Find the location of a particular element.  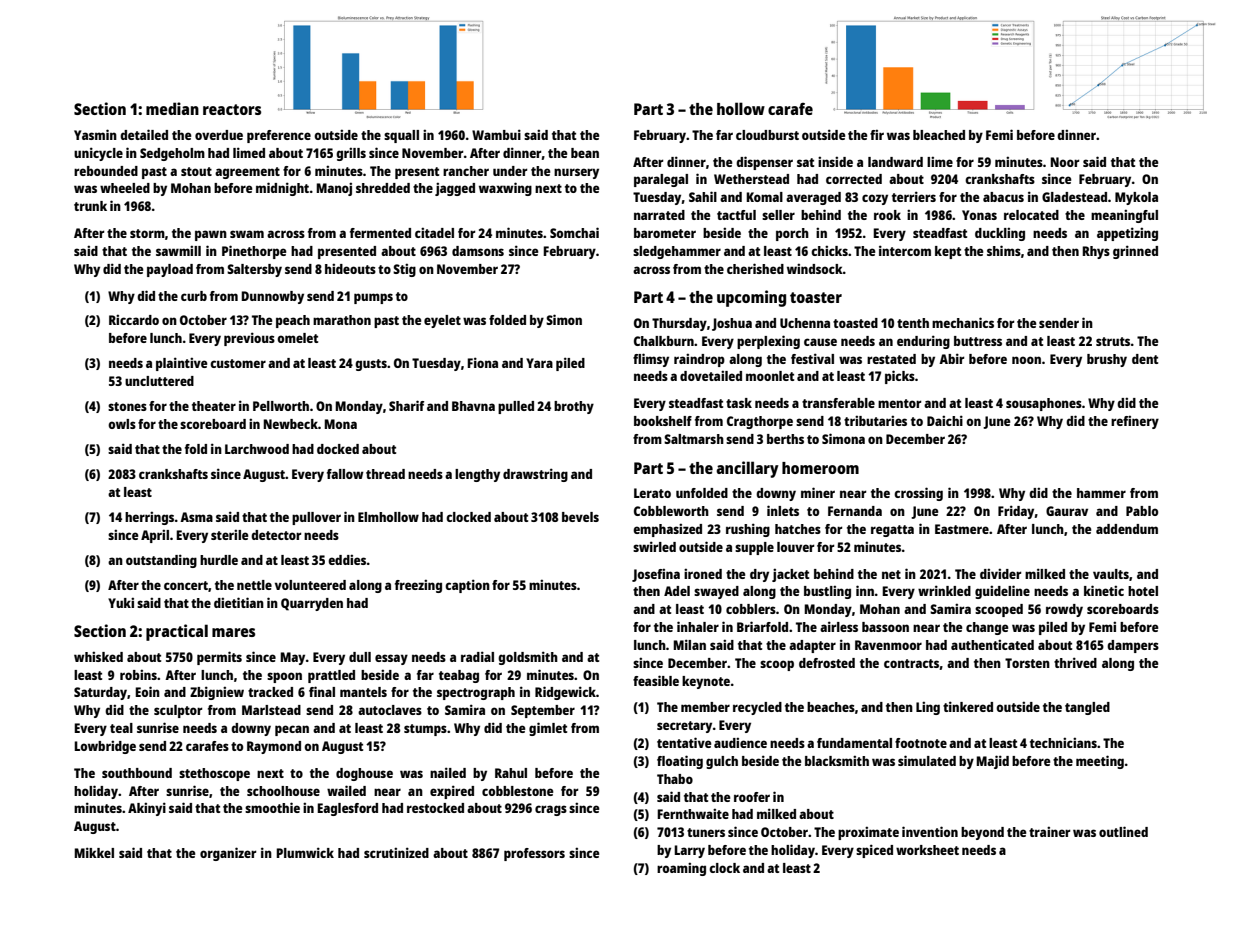

Yara is located at coordinates (539, 363).
